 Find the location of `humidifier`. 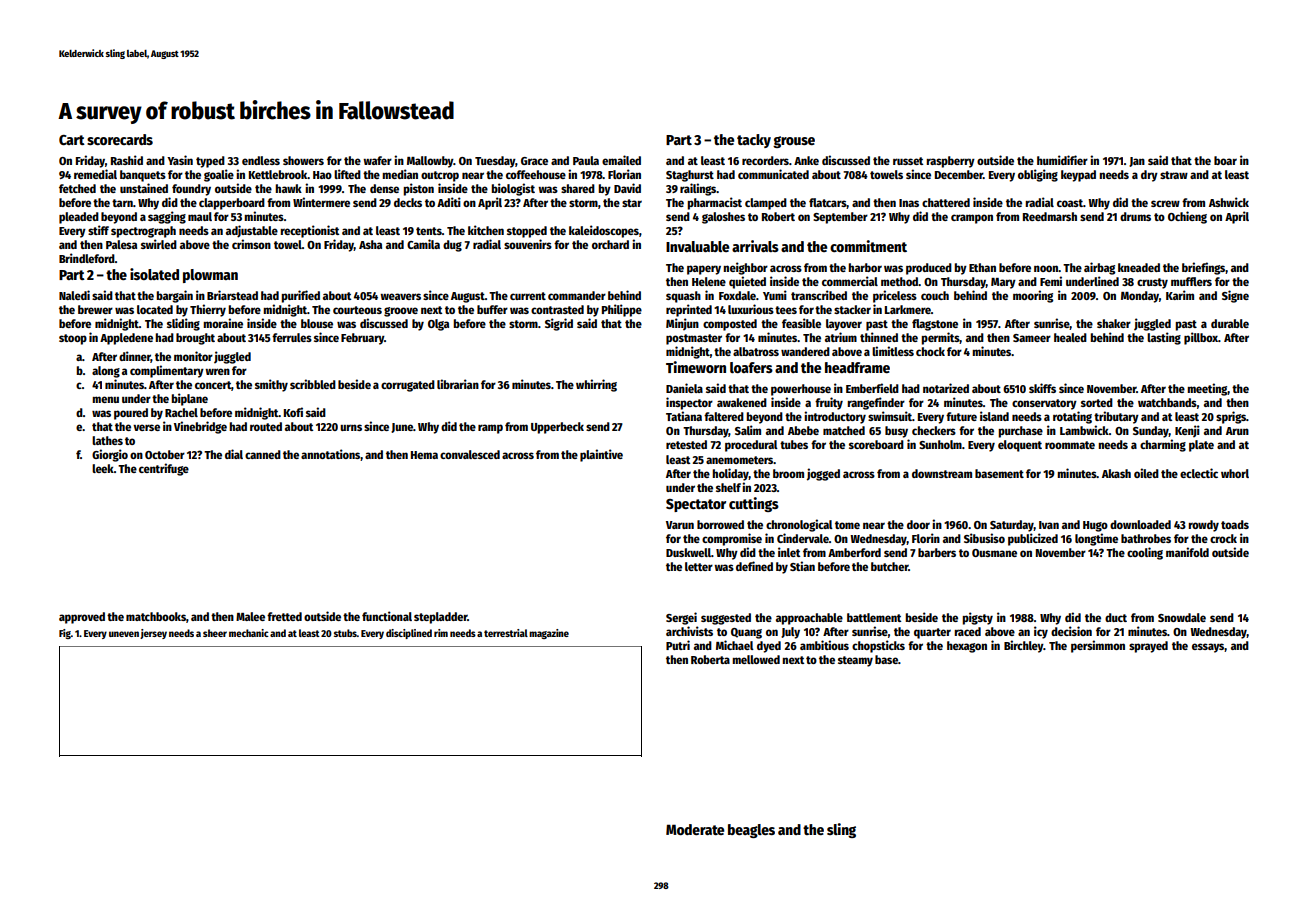

humidifier is located at coordinates (1062, 160).
